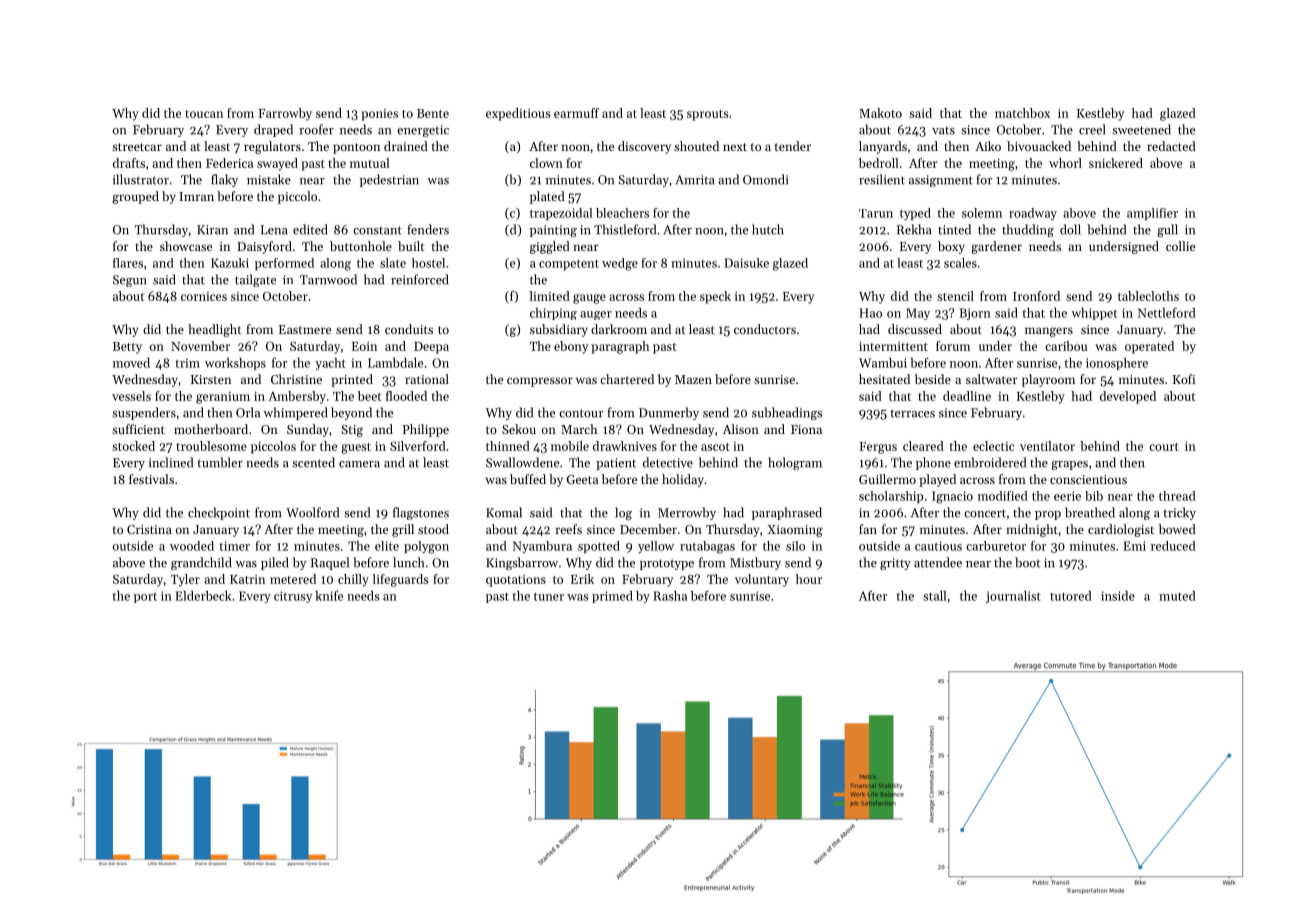 Image resolution: width=1308 pixels, height=924 pixels. Describe the element at coordinates (151, 479) in the document. I see `festivals` at that location.
